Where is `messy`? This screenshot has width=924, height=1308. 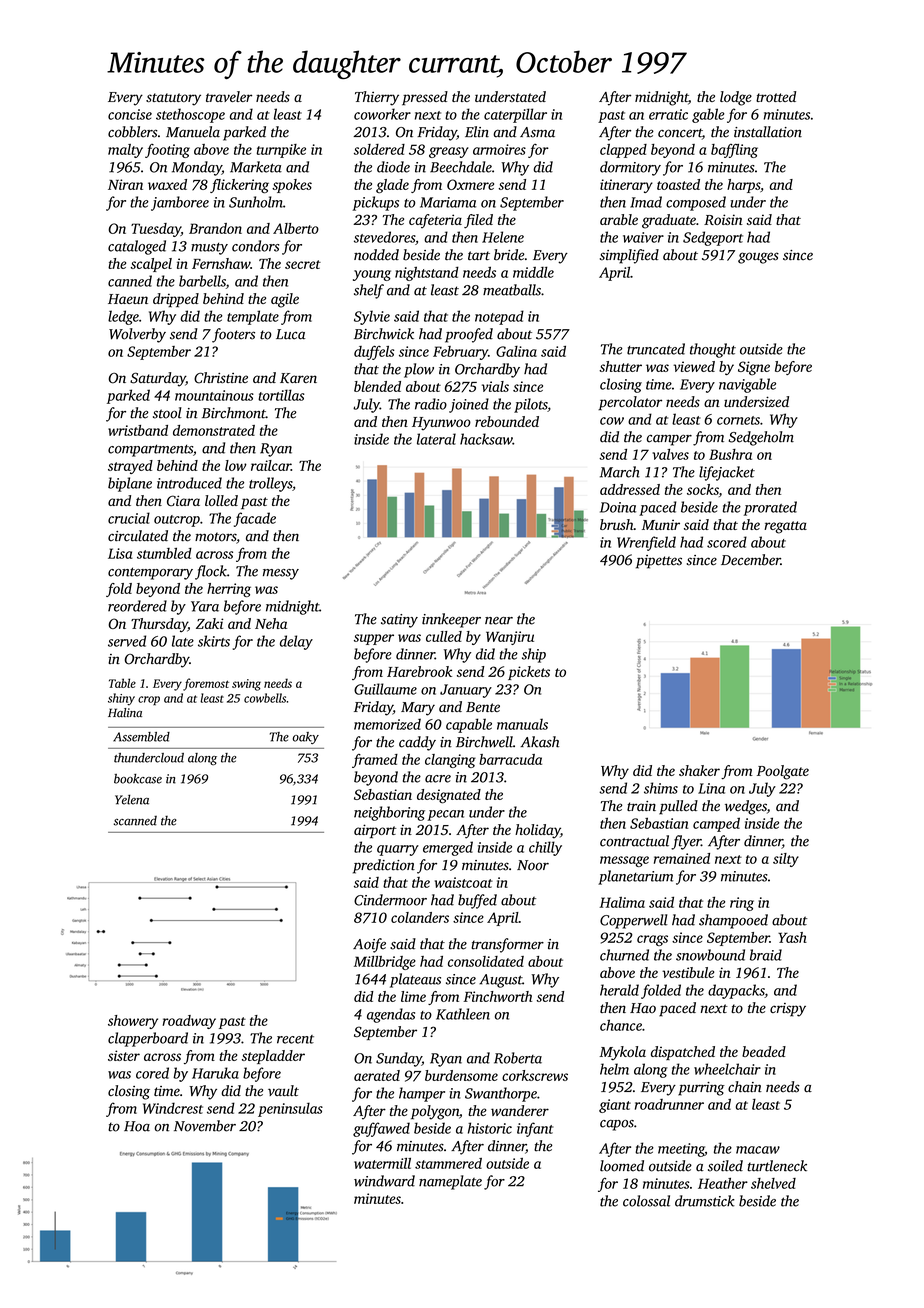
messy is located at coordinates (281, 574).
